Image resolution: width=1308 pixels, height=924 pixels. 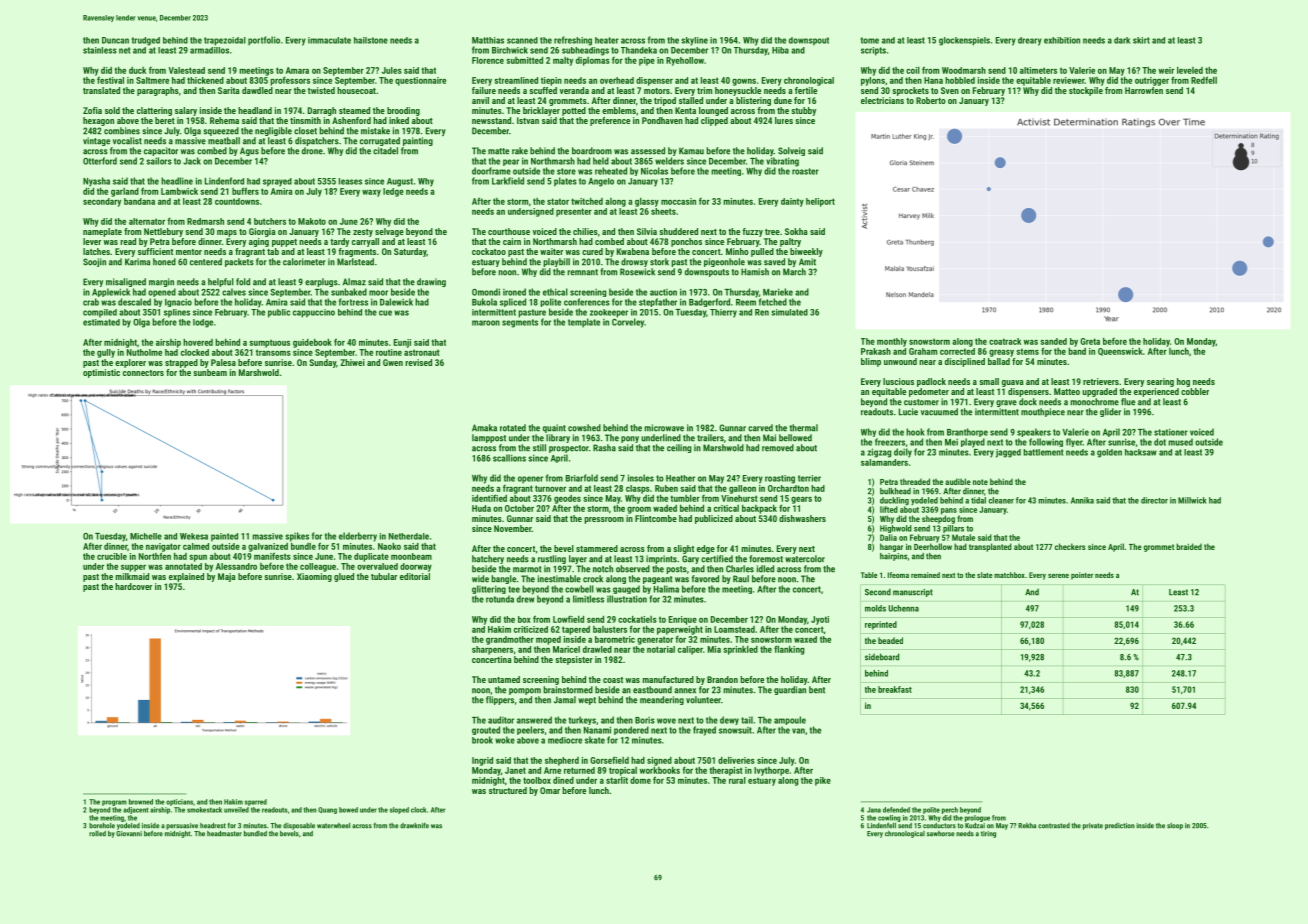 I want to click on hog, so click(x=1183, y=382).
